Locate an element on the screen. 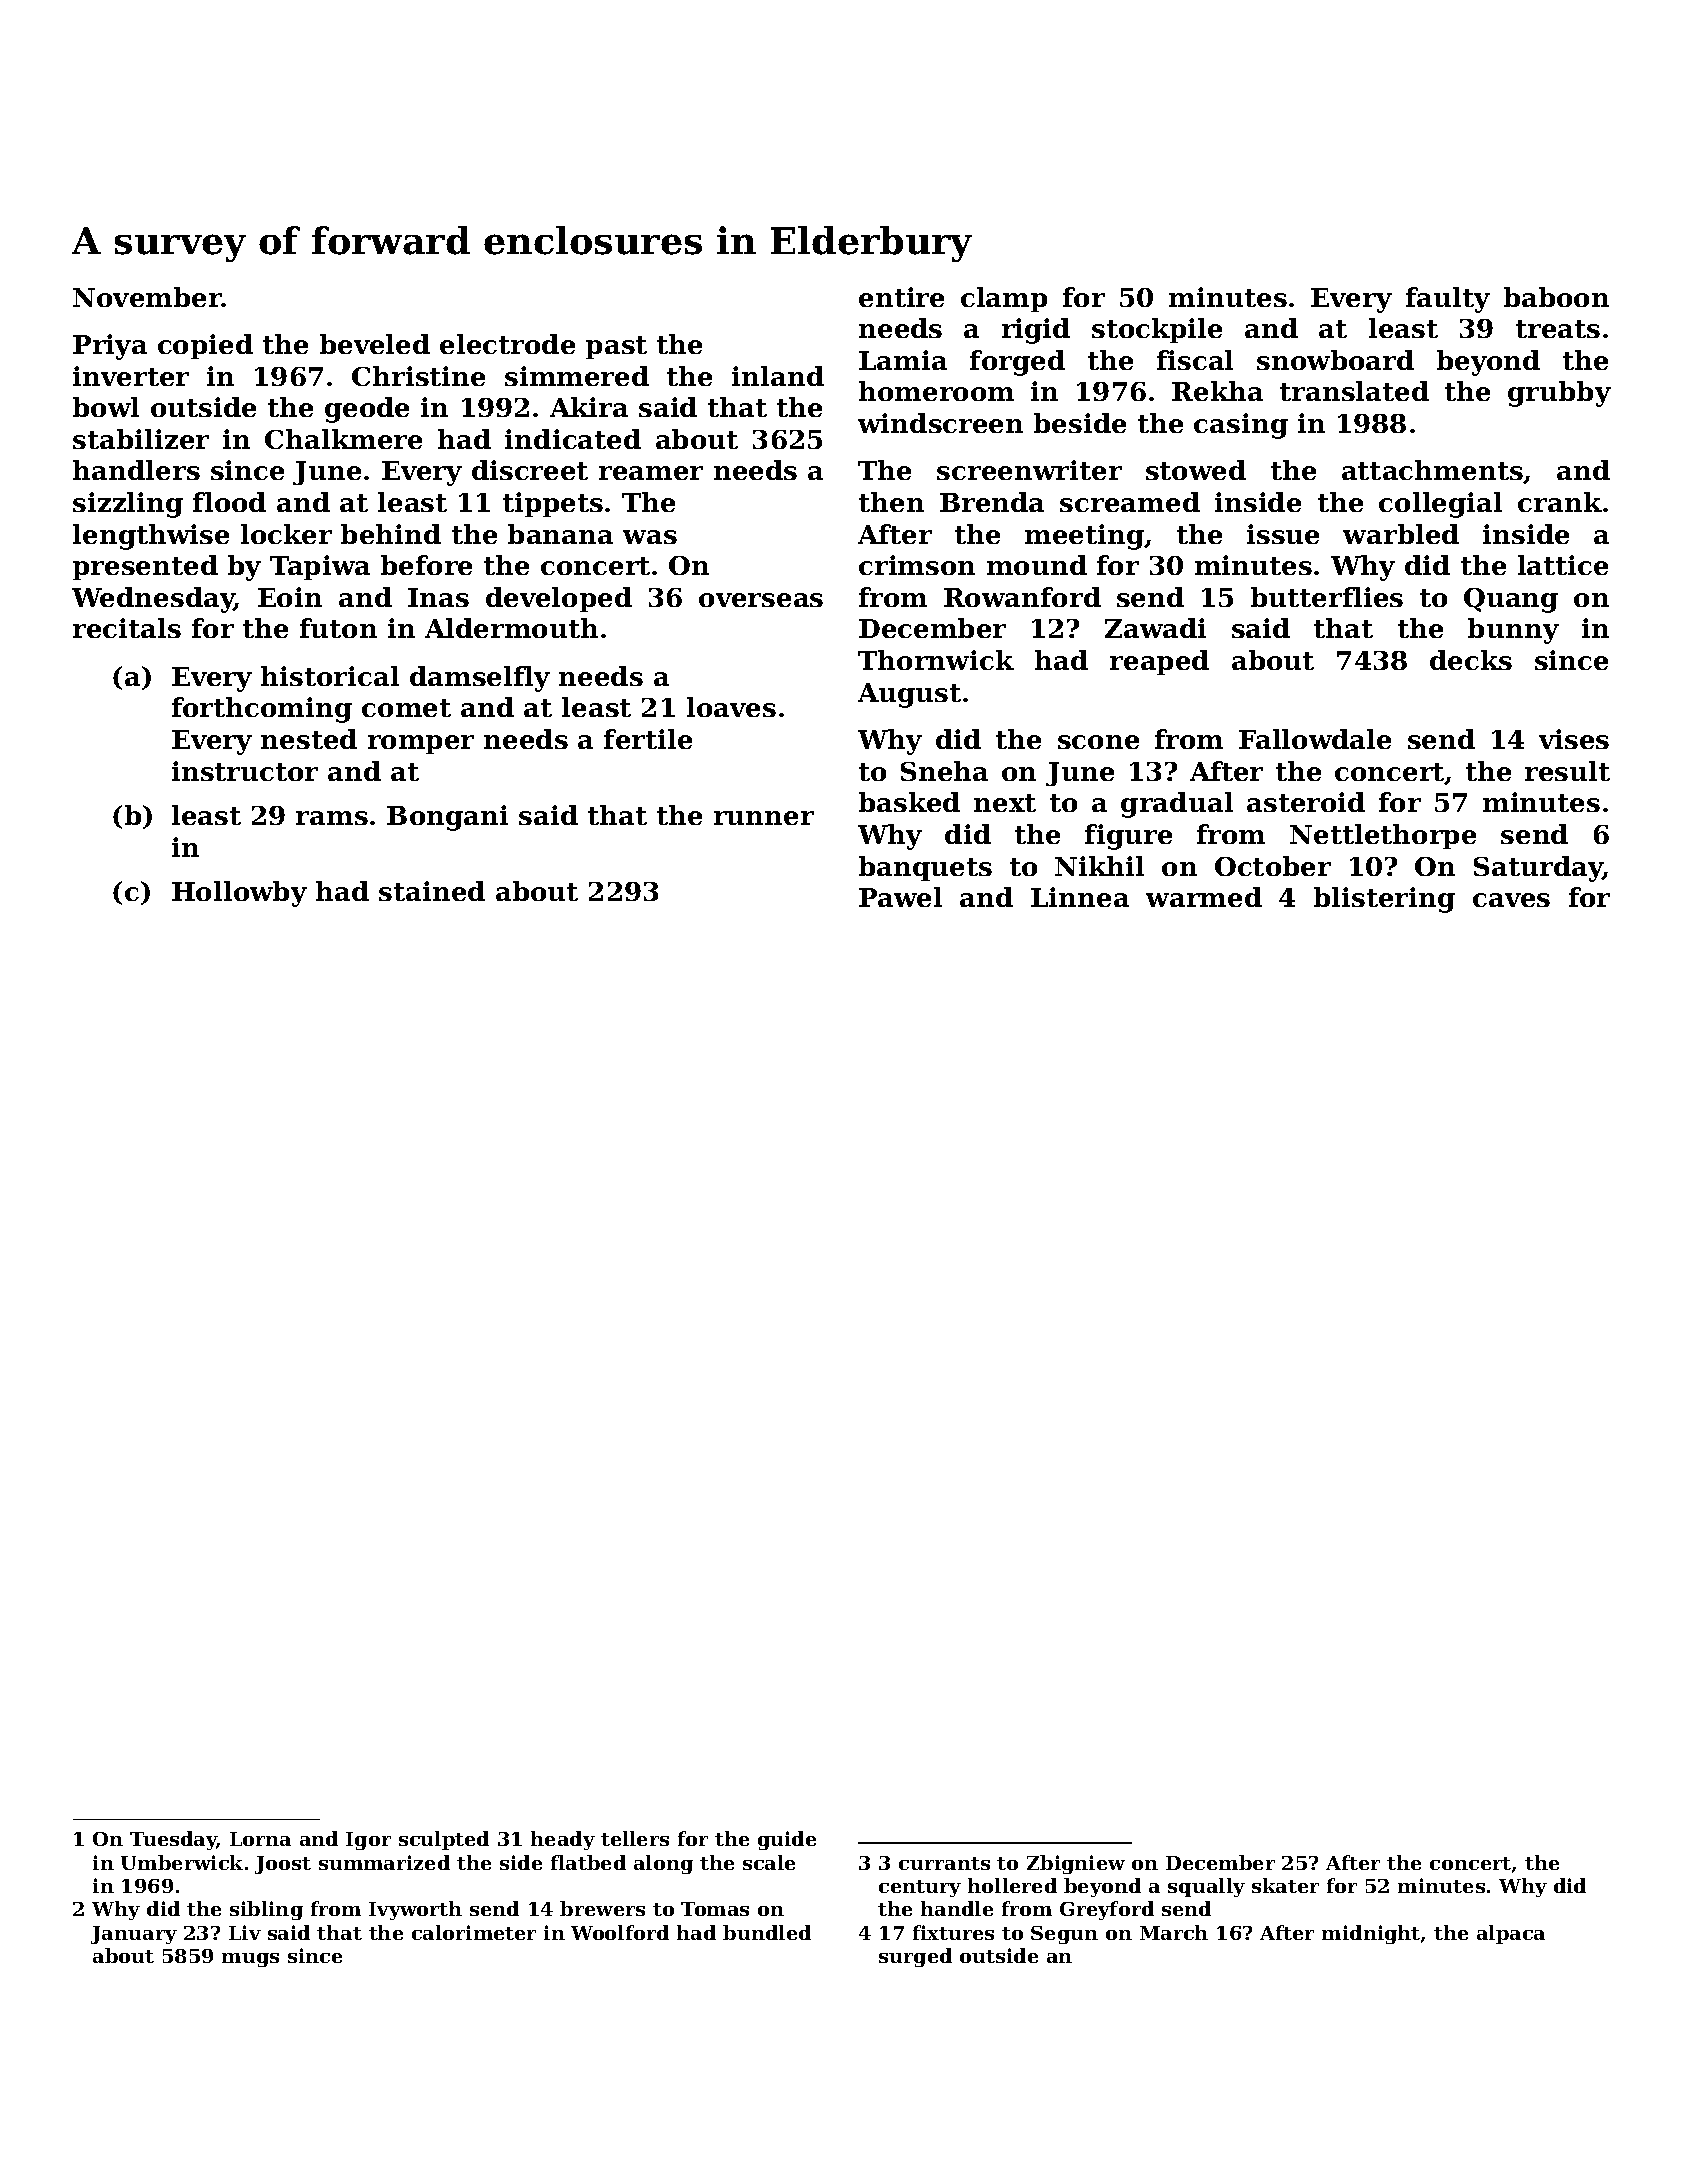 Image resolution: width=1683 pixels, height=2178 pixels. skater is located at coordinates (1285, 1885).
